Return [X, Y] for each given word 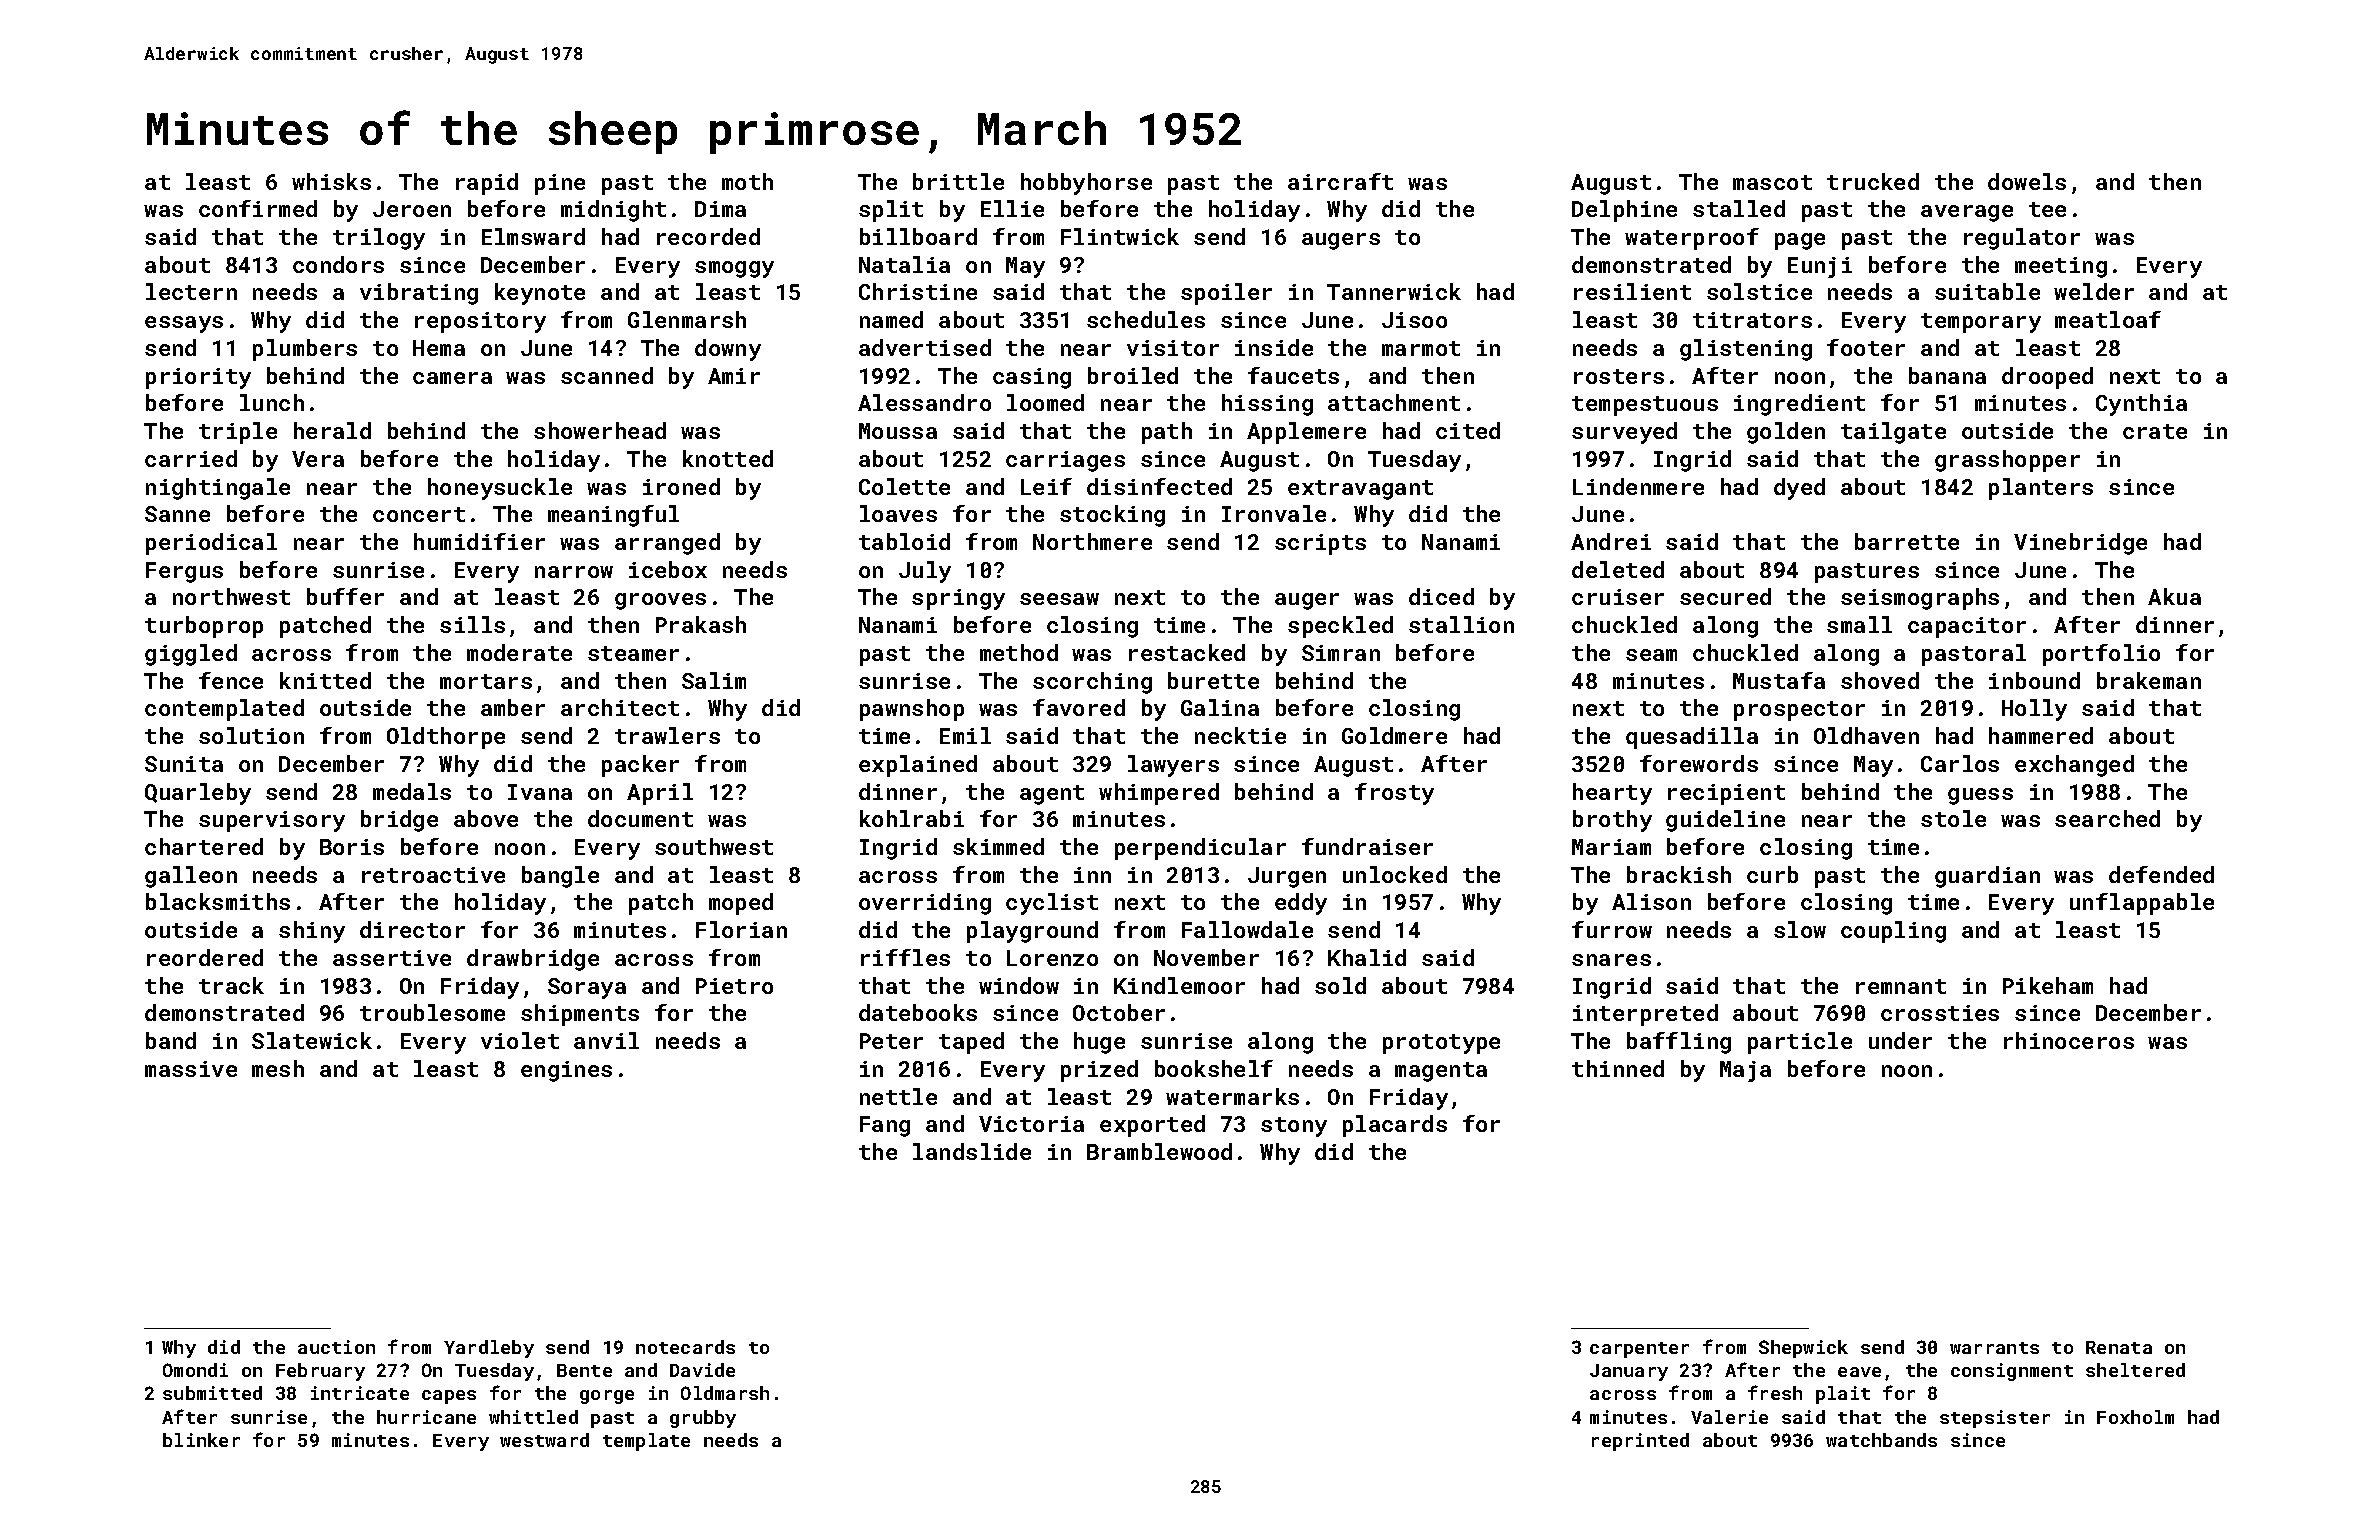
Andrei [1611, 541]
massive [191, 1069]
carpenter [1639, 1350]
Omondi [195, 1370]
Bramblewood [1159, 1151]
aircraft [1340, 181]
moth [747, 181]
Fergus [184, 572]
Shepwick [1803, 1349]
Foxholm [2135, 1417]
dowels [2027, 181]
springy [958, 599]
